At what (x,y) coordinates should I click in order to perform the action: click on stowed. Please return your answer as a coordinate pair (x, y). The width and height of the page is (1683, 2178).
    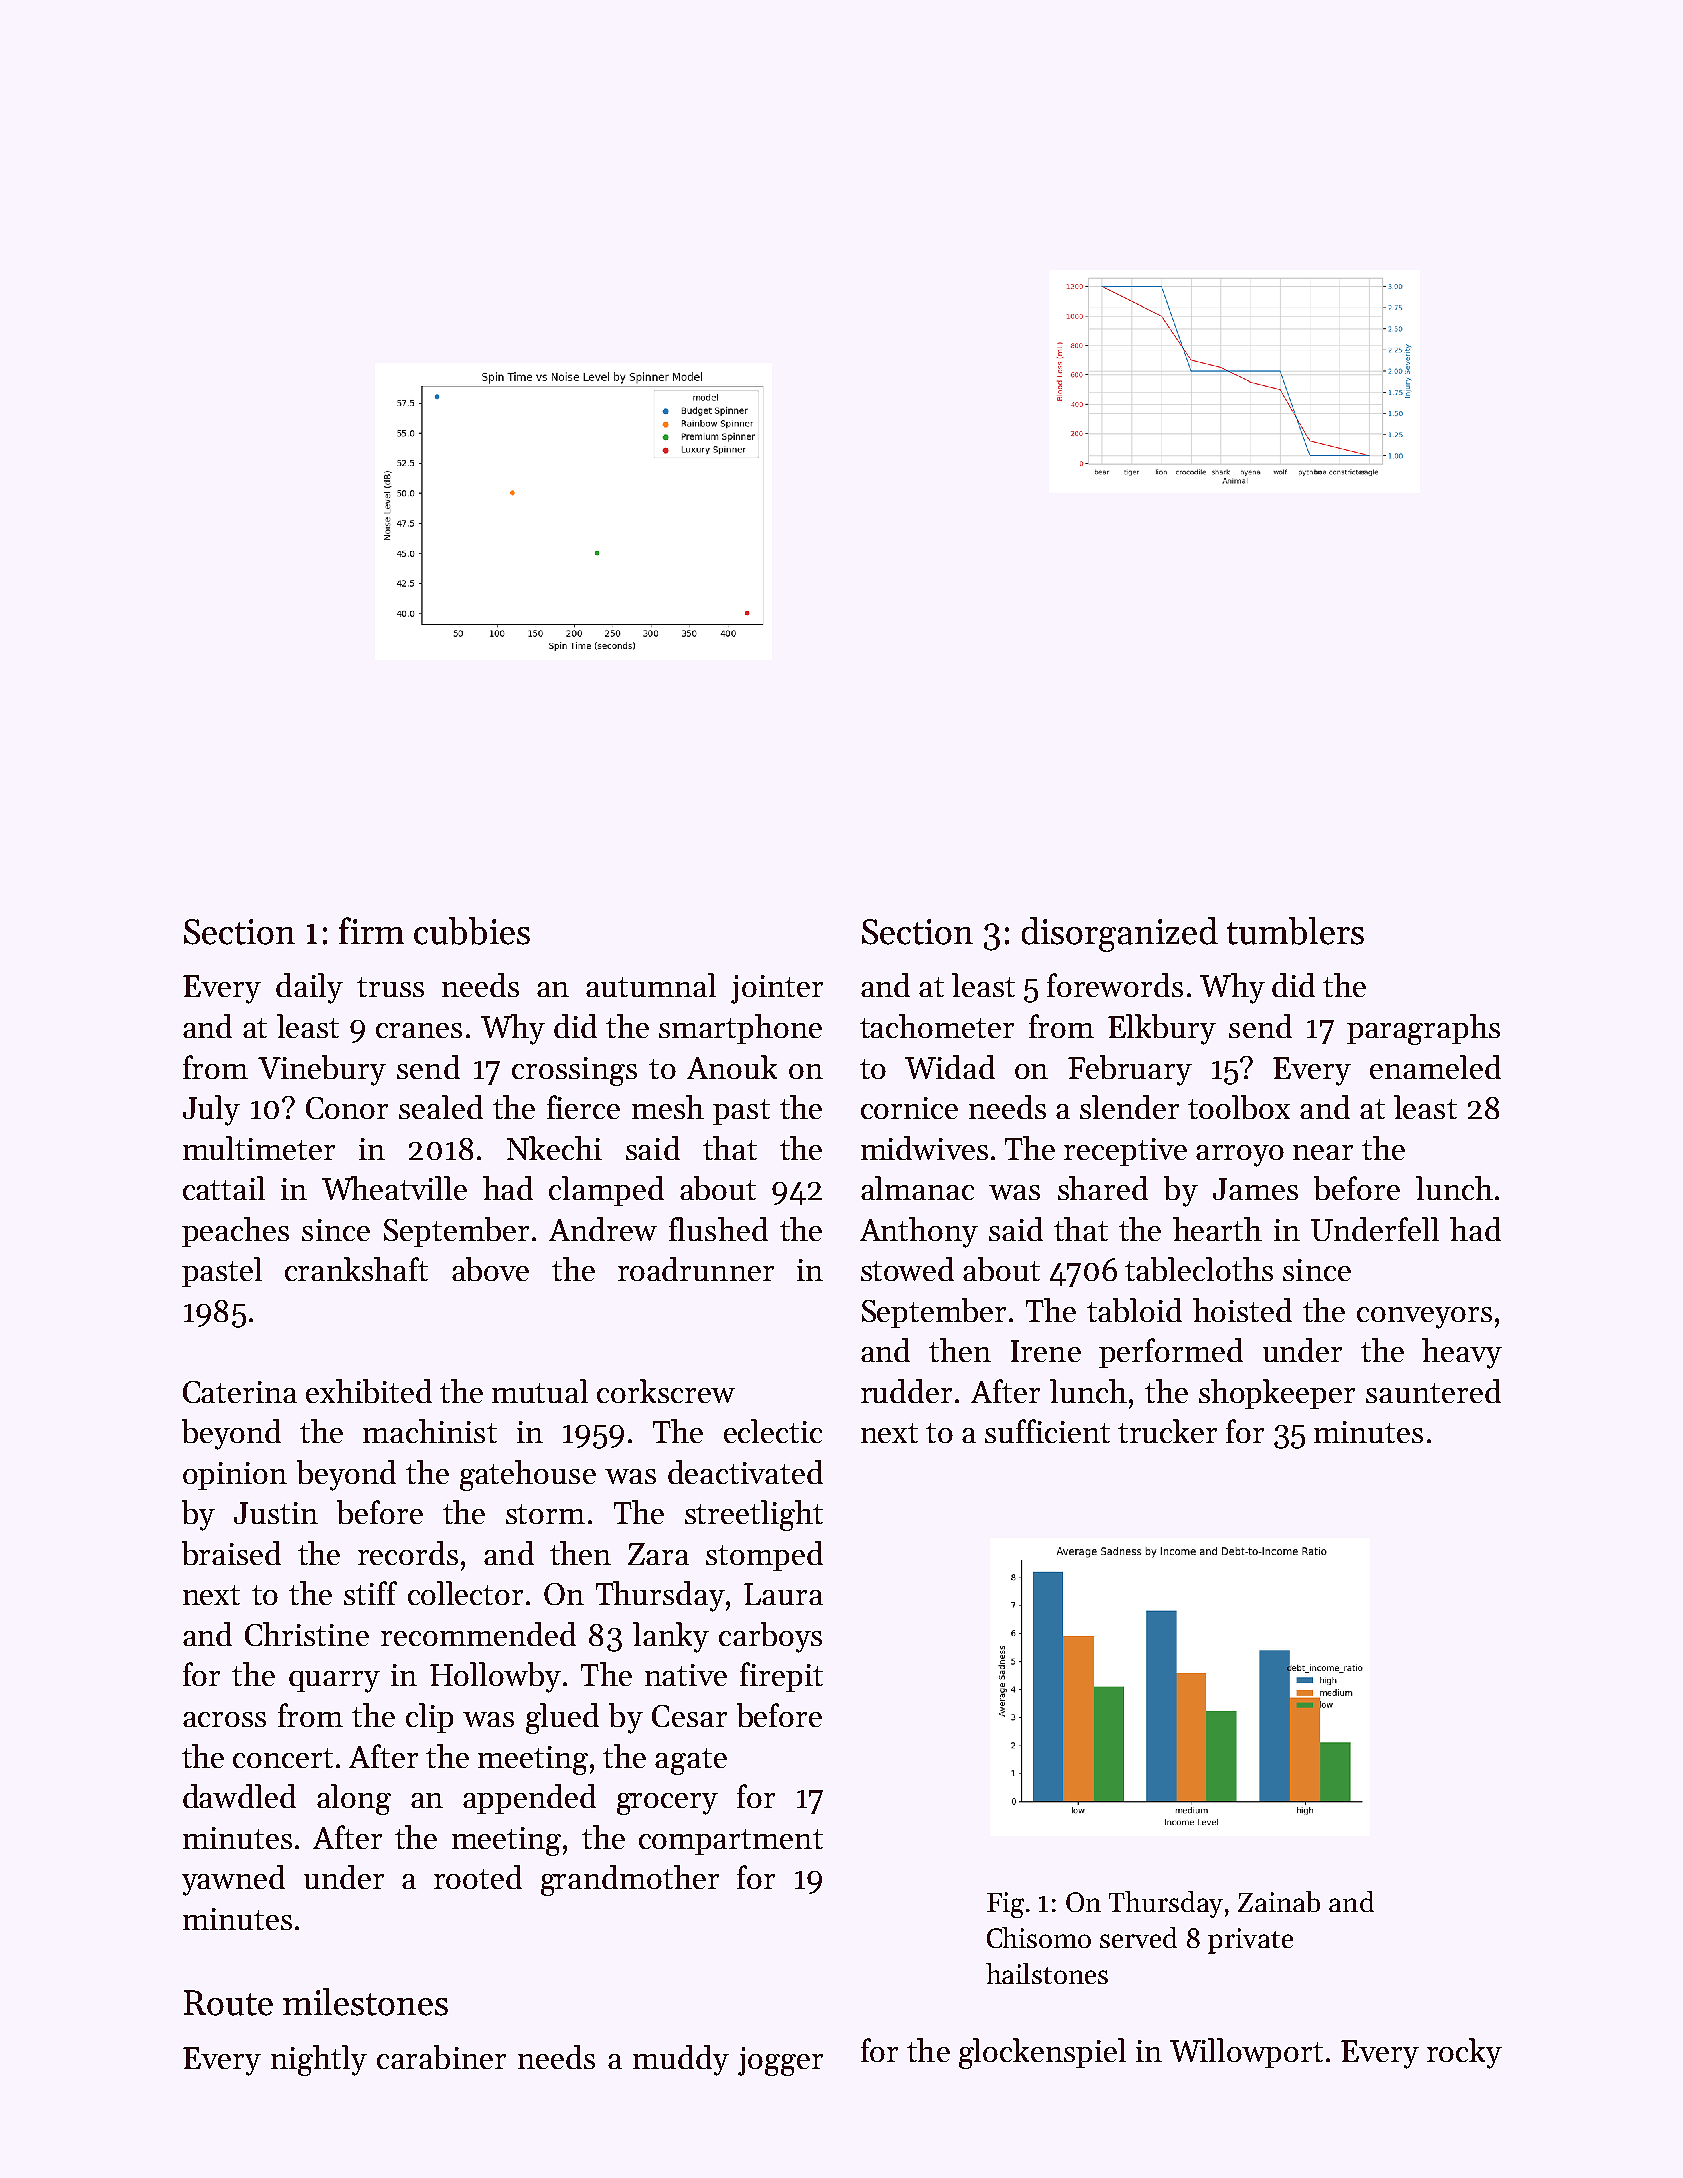
    Looking at the image, I should click on (907, 1269).
